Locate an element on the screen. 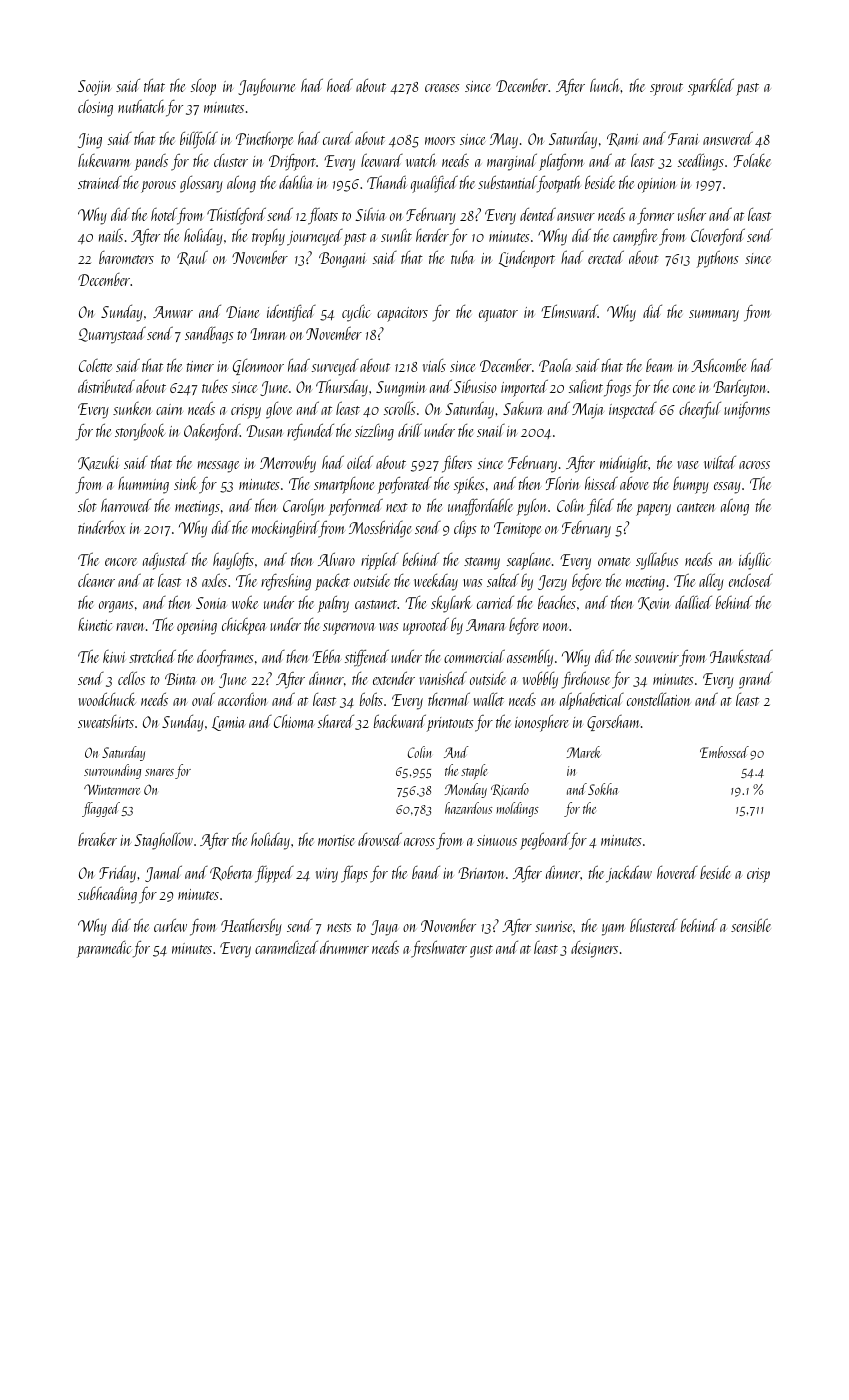  billfold is located at coordinates (199, 140).
